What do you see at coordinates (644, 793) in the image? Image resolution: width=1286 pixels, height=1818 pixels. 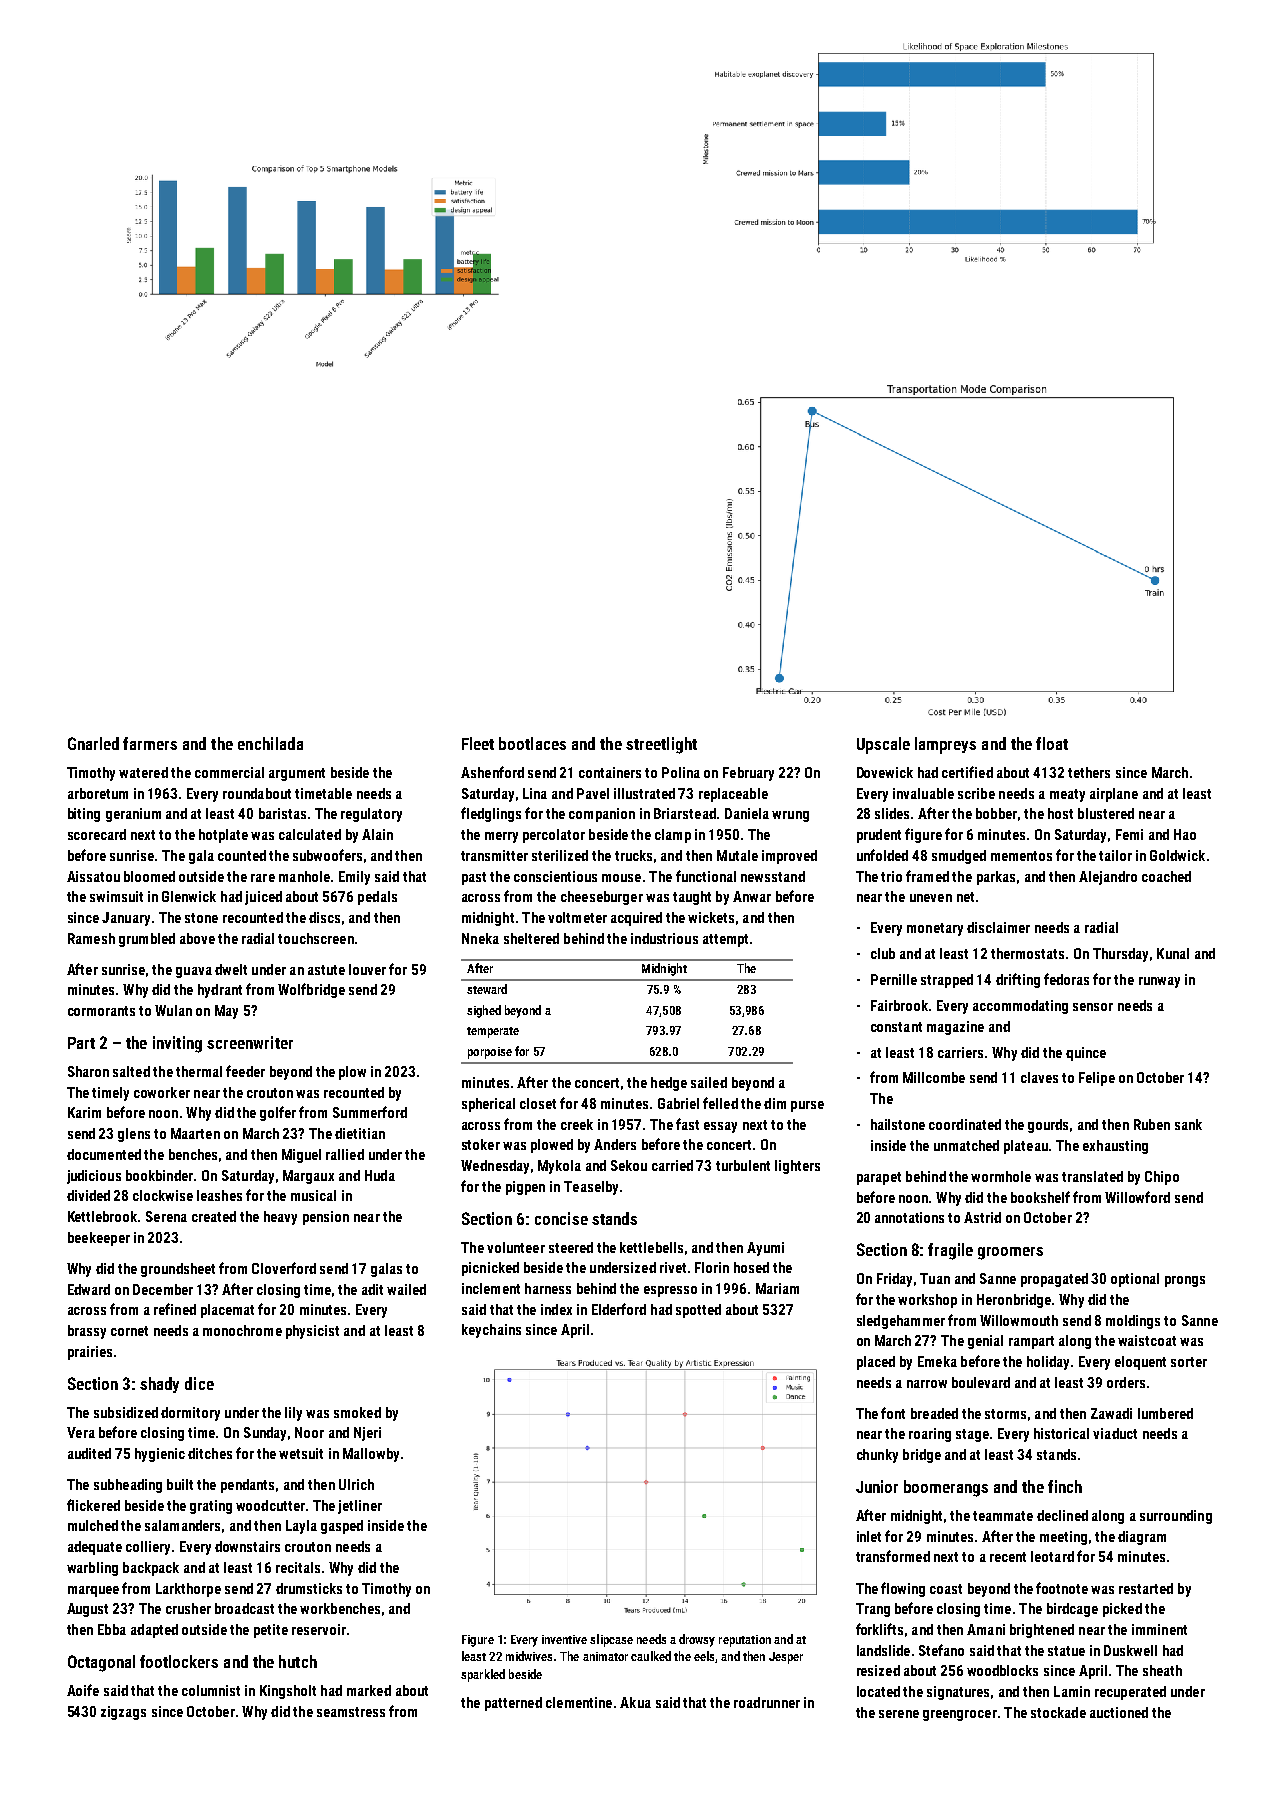 I see `illustrated` at bounding box center [644, 793].
